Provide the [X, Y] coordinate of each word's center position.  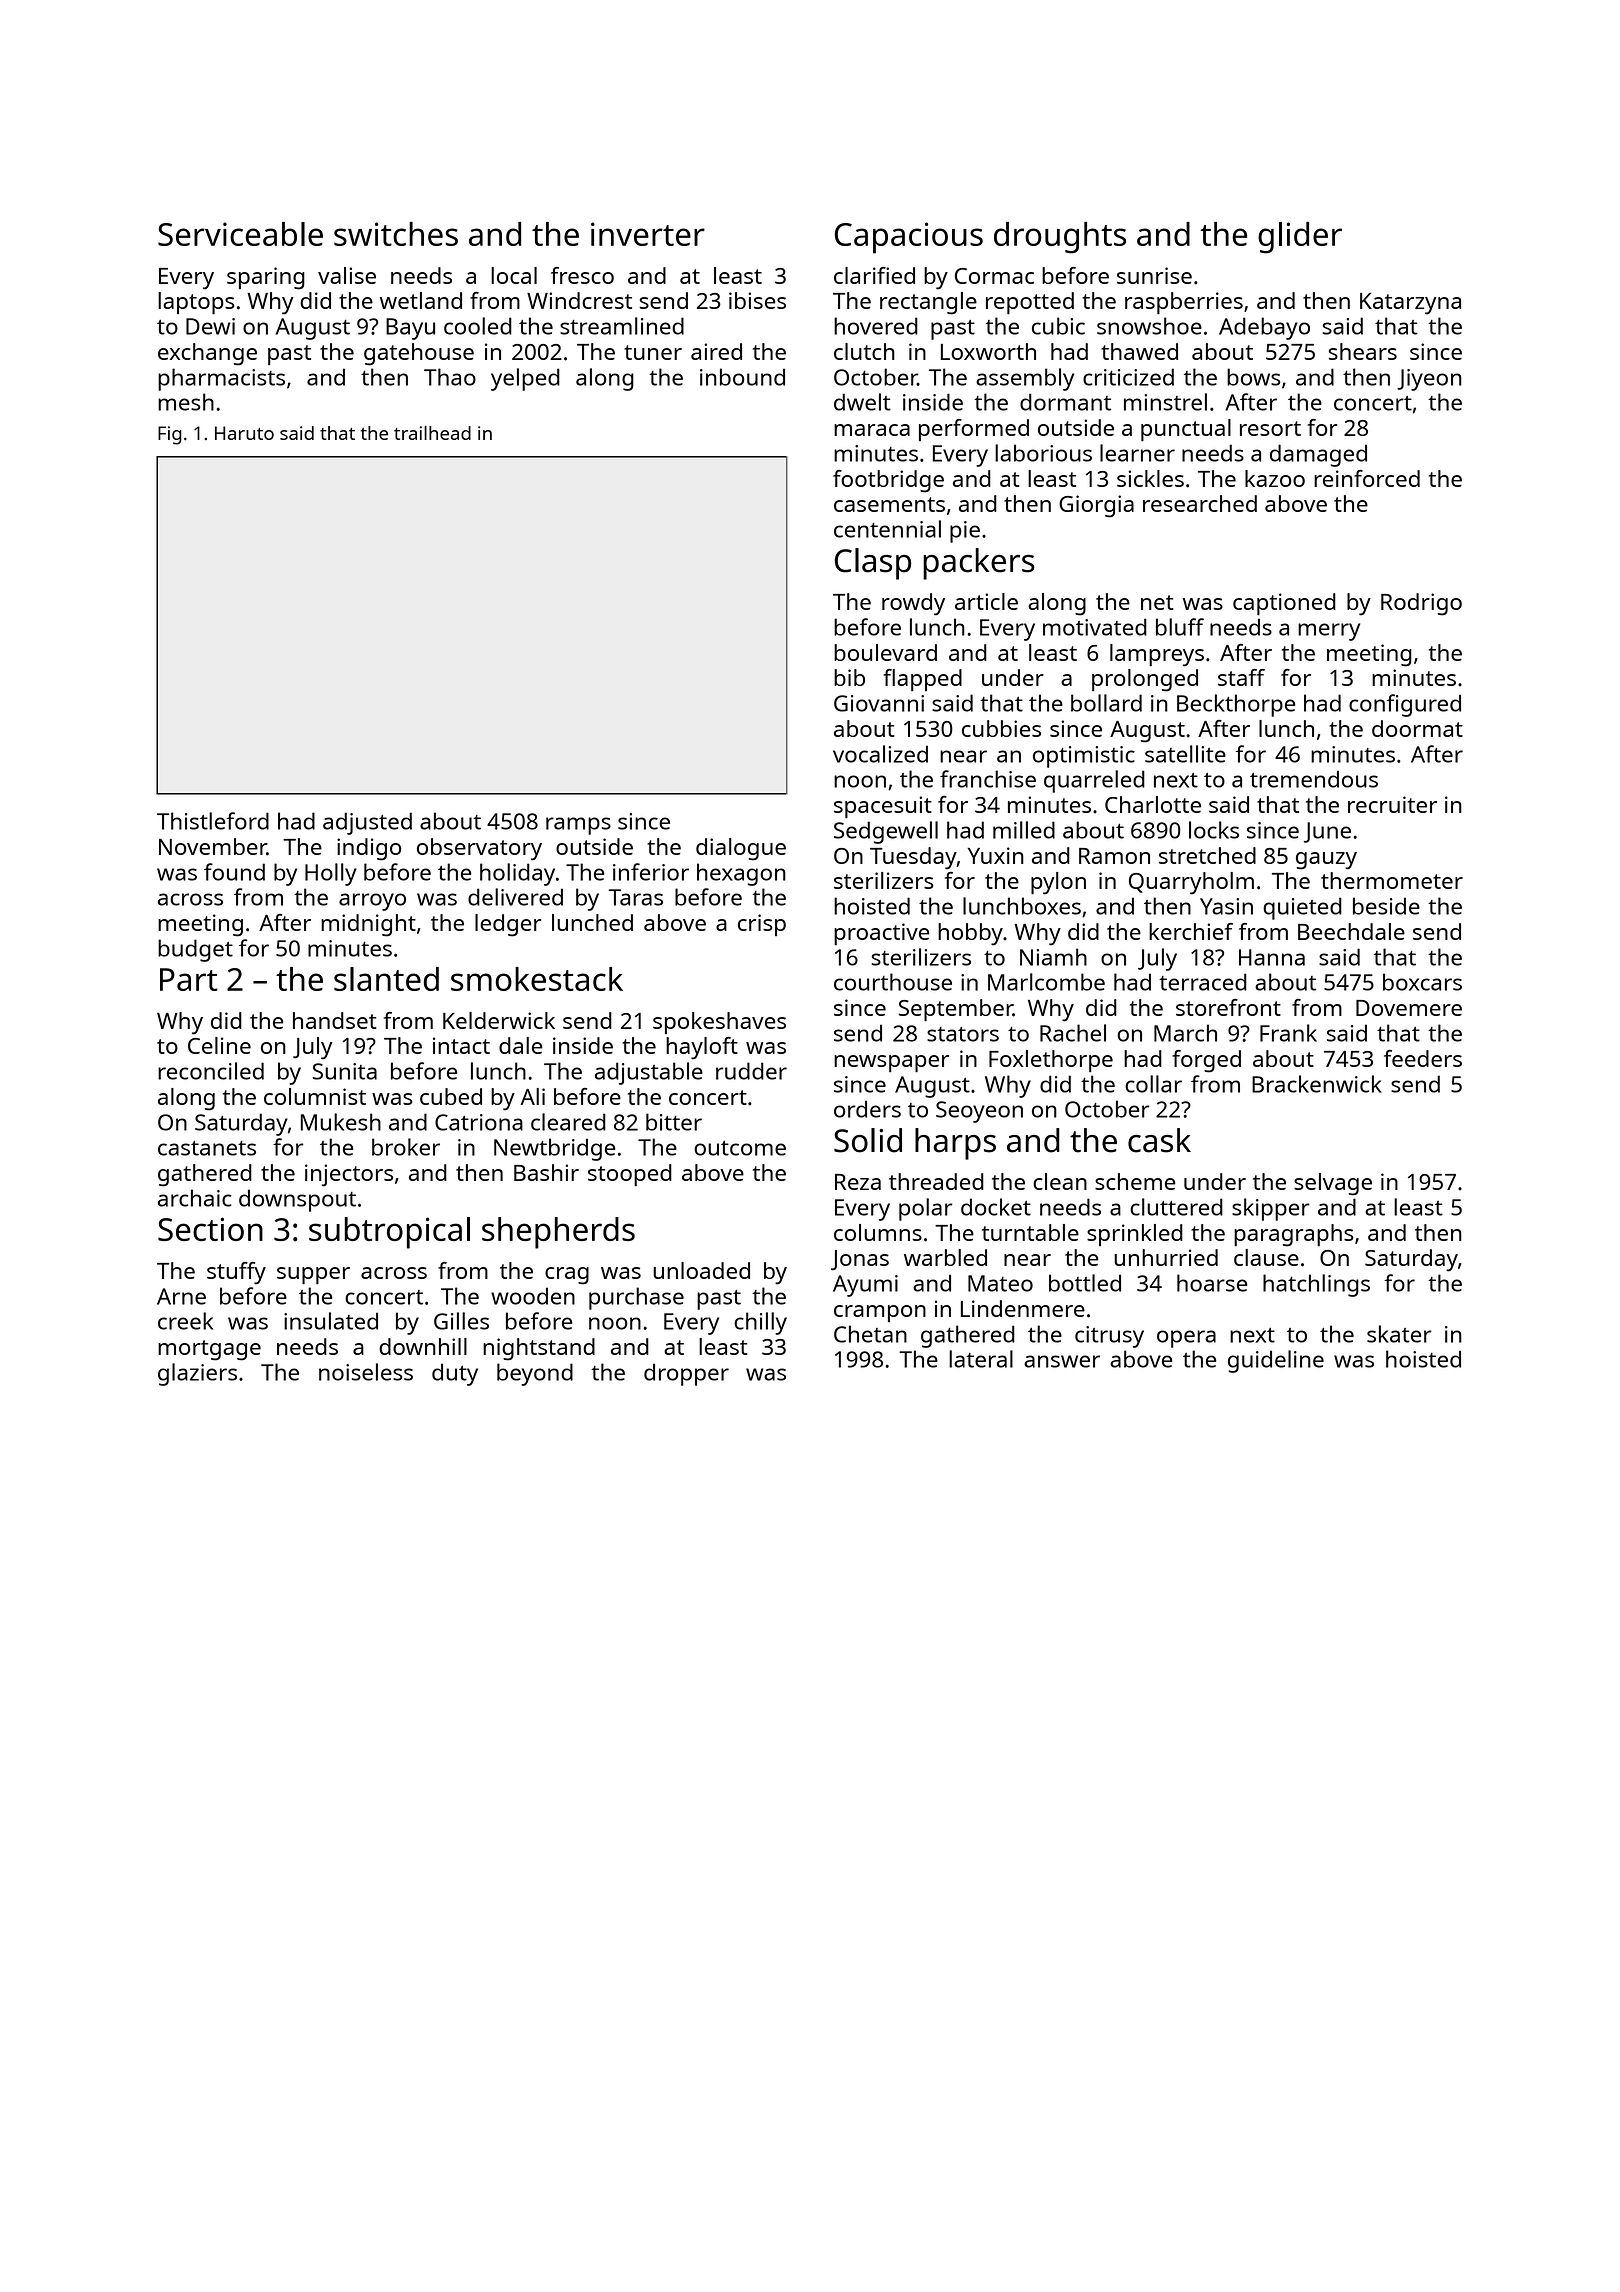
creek [185, 1321]
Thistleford [213, 821]
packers [979, 564]
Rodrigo [1421, 604]
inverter [648, 234]
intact [461, 1045]
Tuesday [913, 858]
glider [1300, 238]
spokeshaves [719, 1023]
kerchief [1191, 931]
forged [1206, 1061]
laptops [196, 303]
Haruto [244, 433]
